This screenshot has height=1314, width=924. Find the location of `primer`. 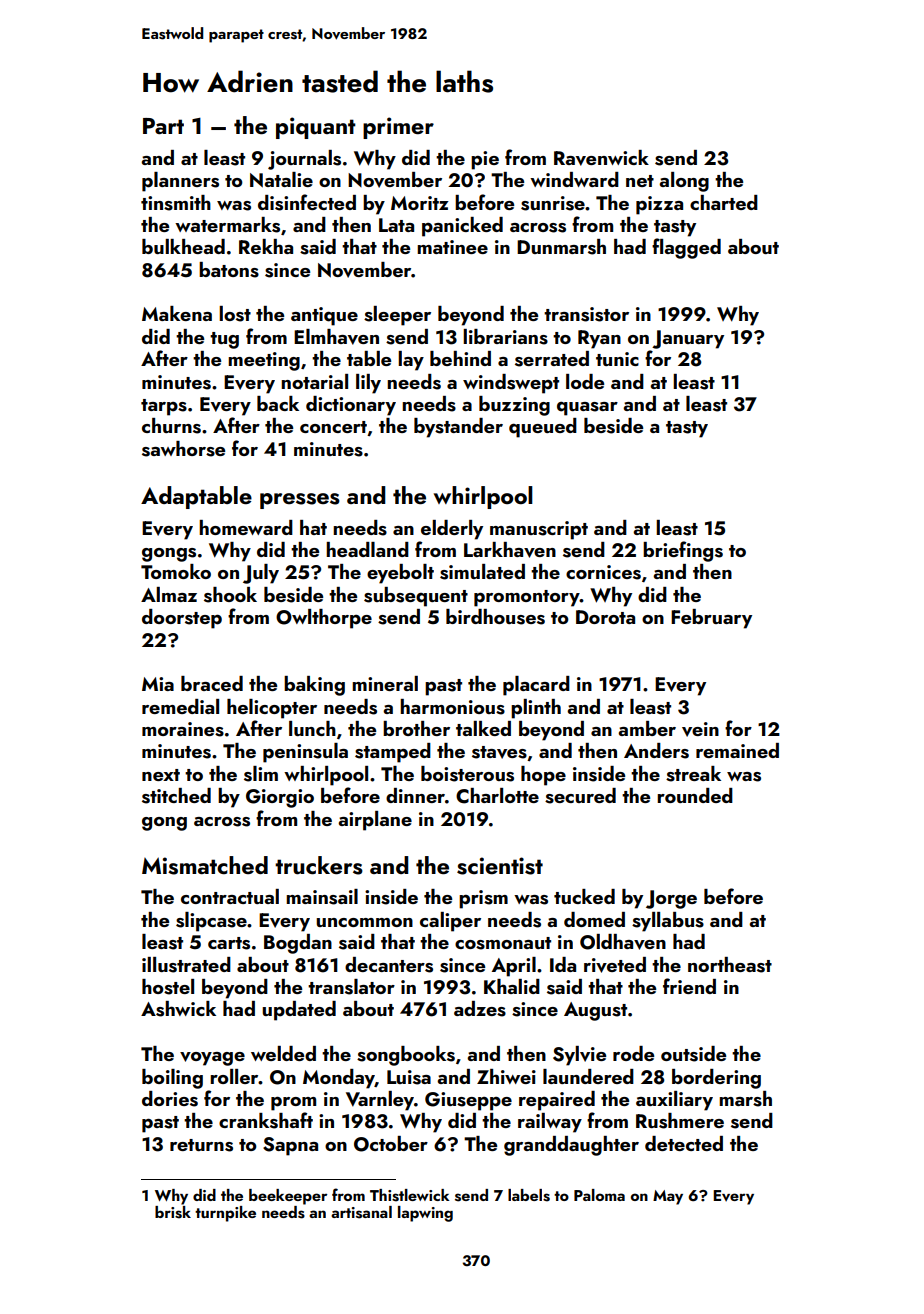

primer is located at coordinates (398, 128).
